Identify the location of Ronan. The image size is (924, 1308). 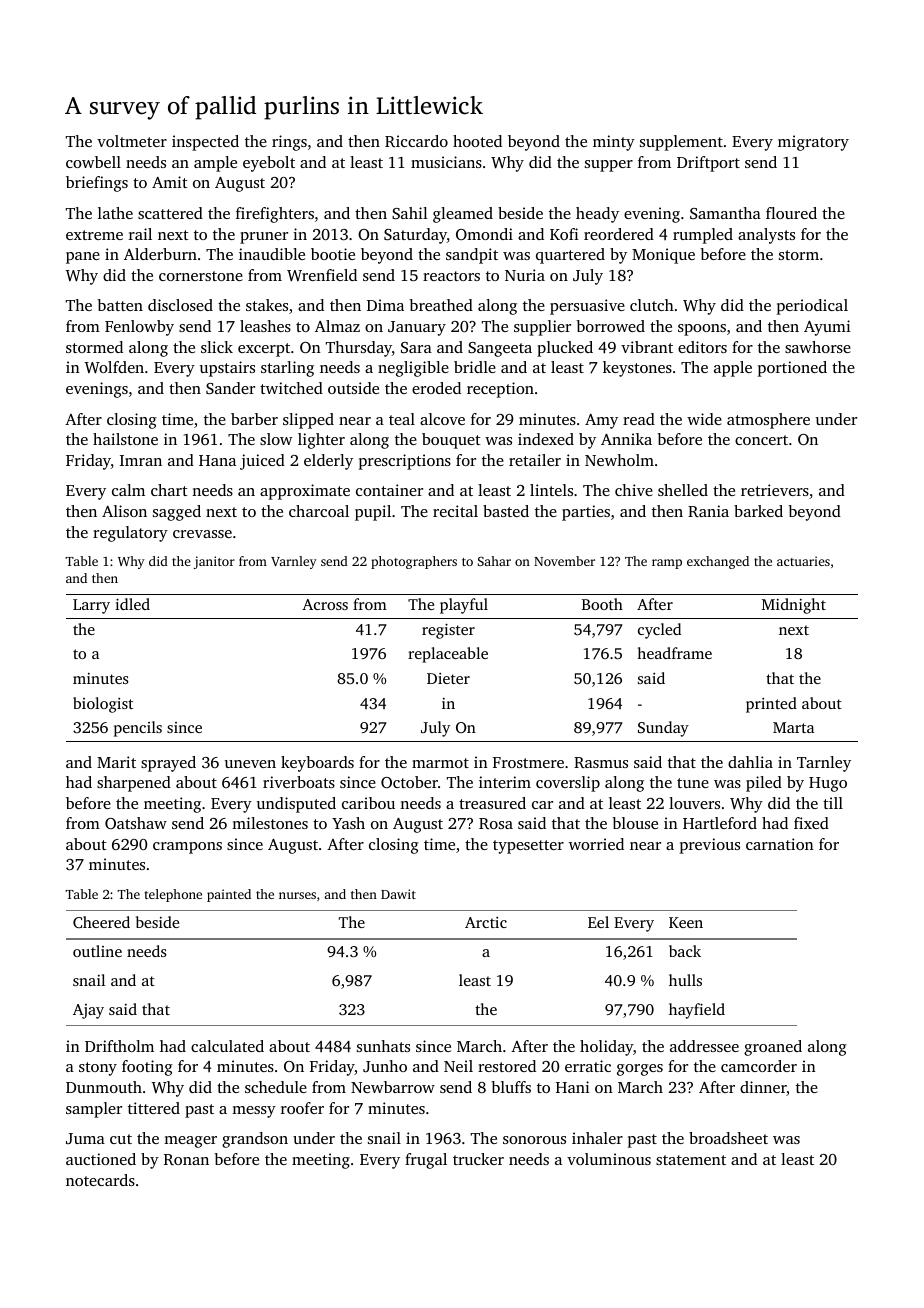
(186, 1159).
